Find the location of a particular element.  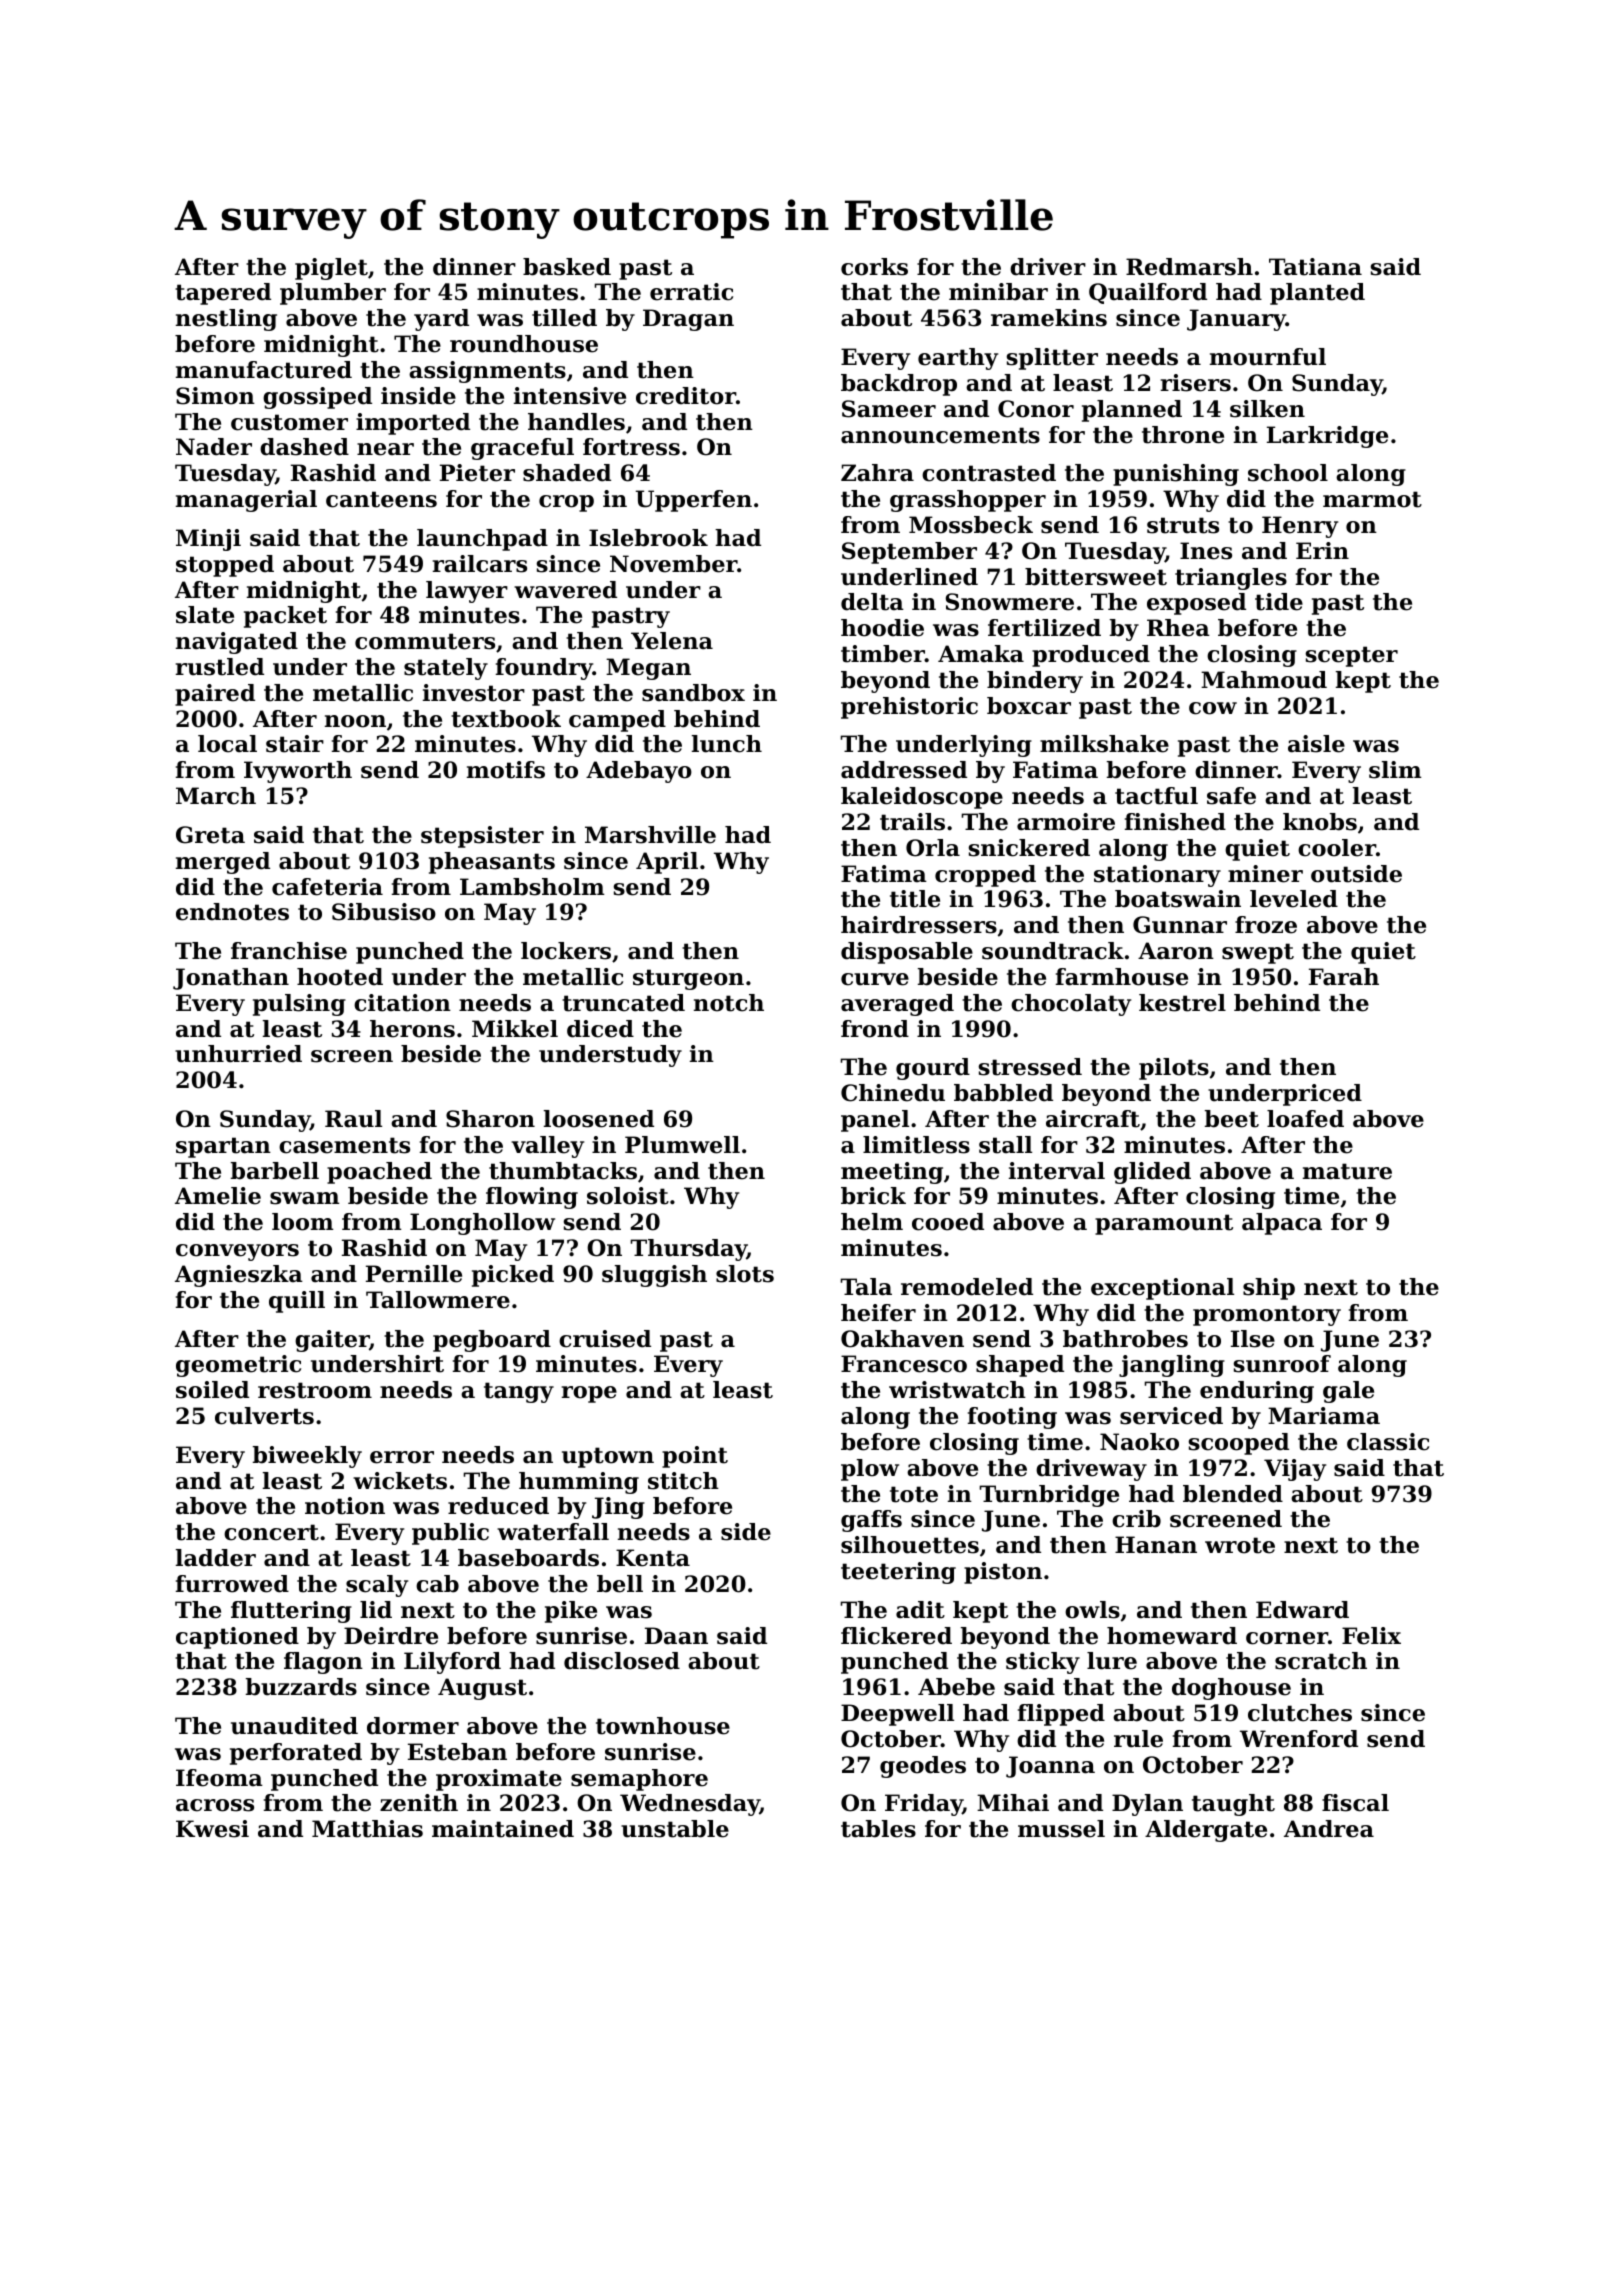

April is located at coordinates (667, 863).
